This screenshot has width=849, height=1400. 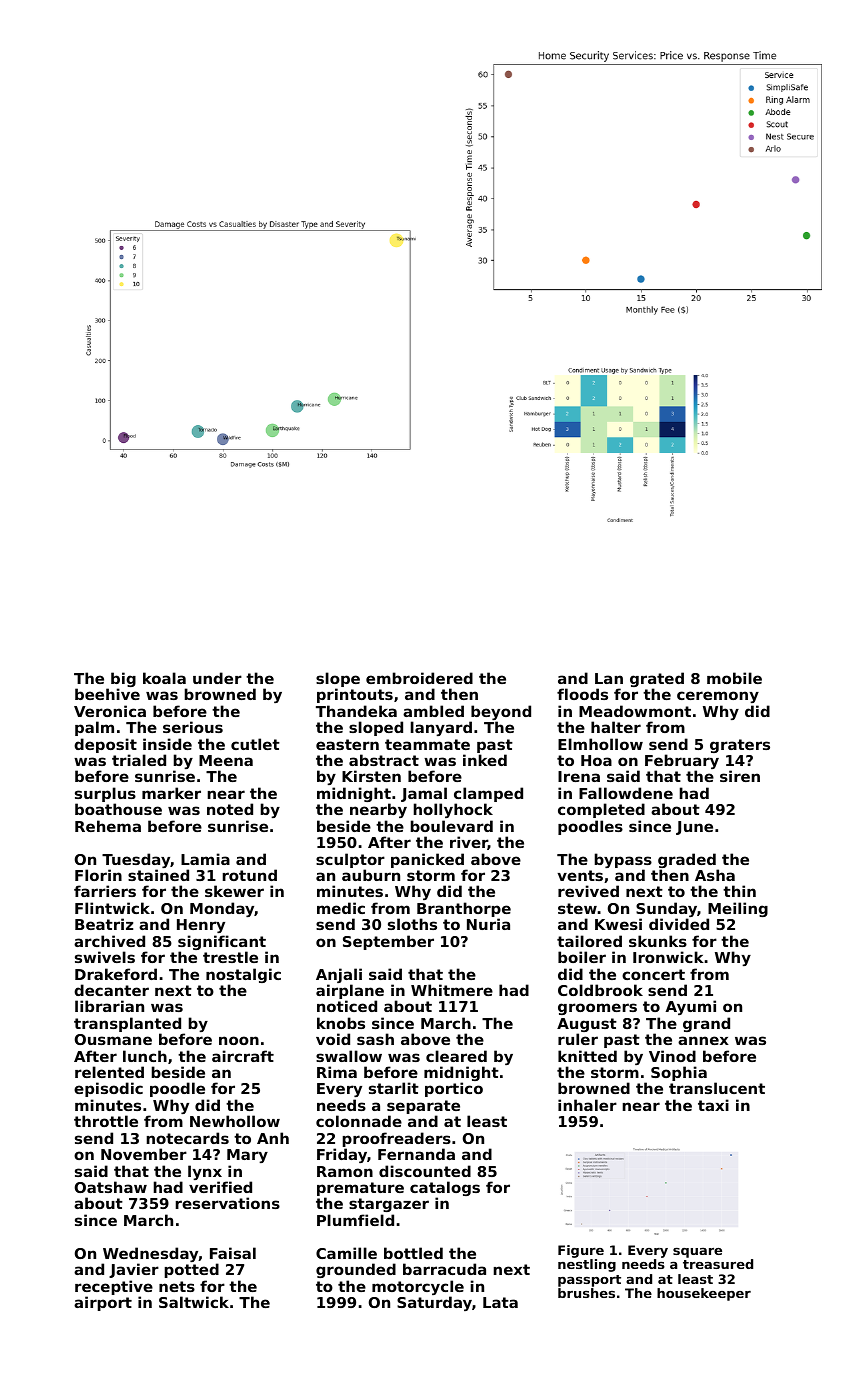 I want to click on square, so click(x=697, y=1253).
